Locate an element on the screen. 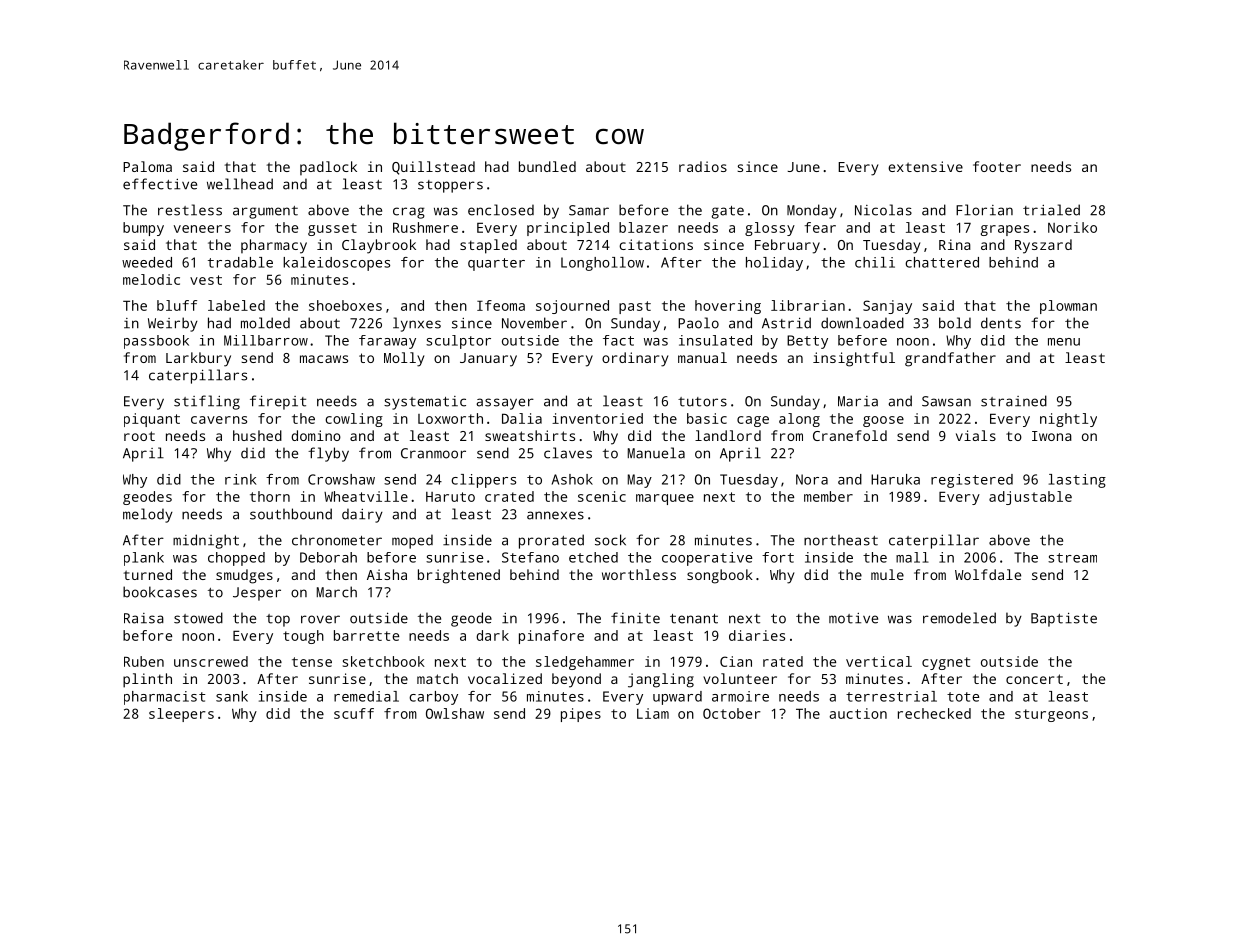 The height and width of the screenshot is (952, 1233). motive is located at coordinates (853, 618).
